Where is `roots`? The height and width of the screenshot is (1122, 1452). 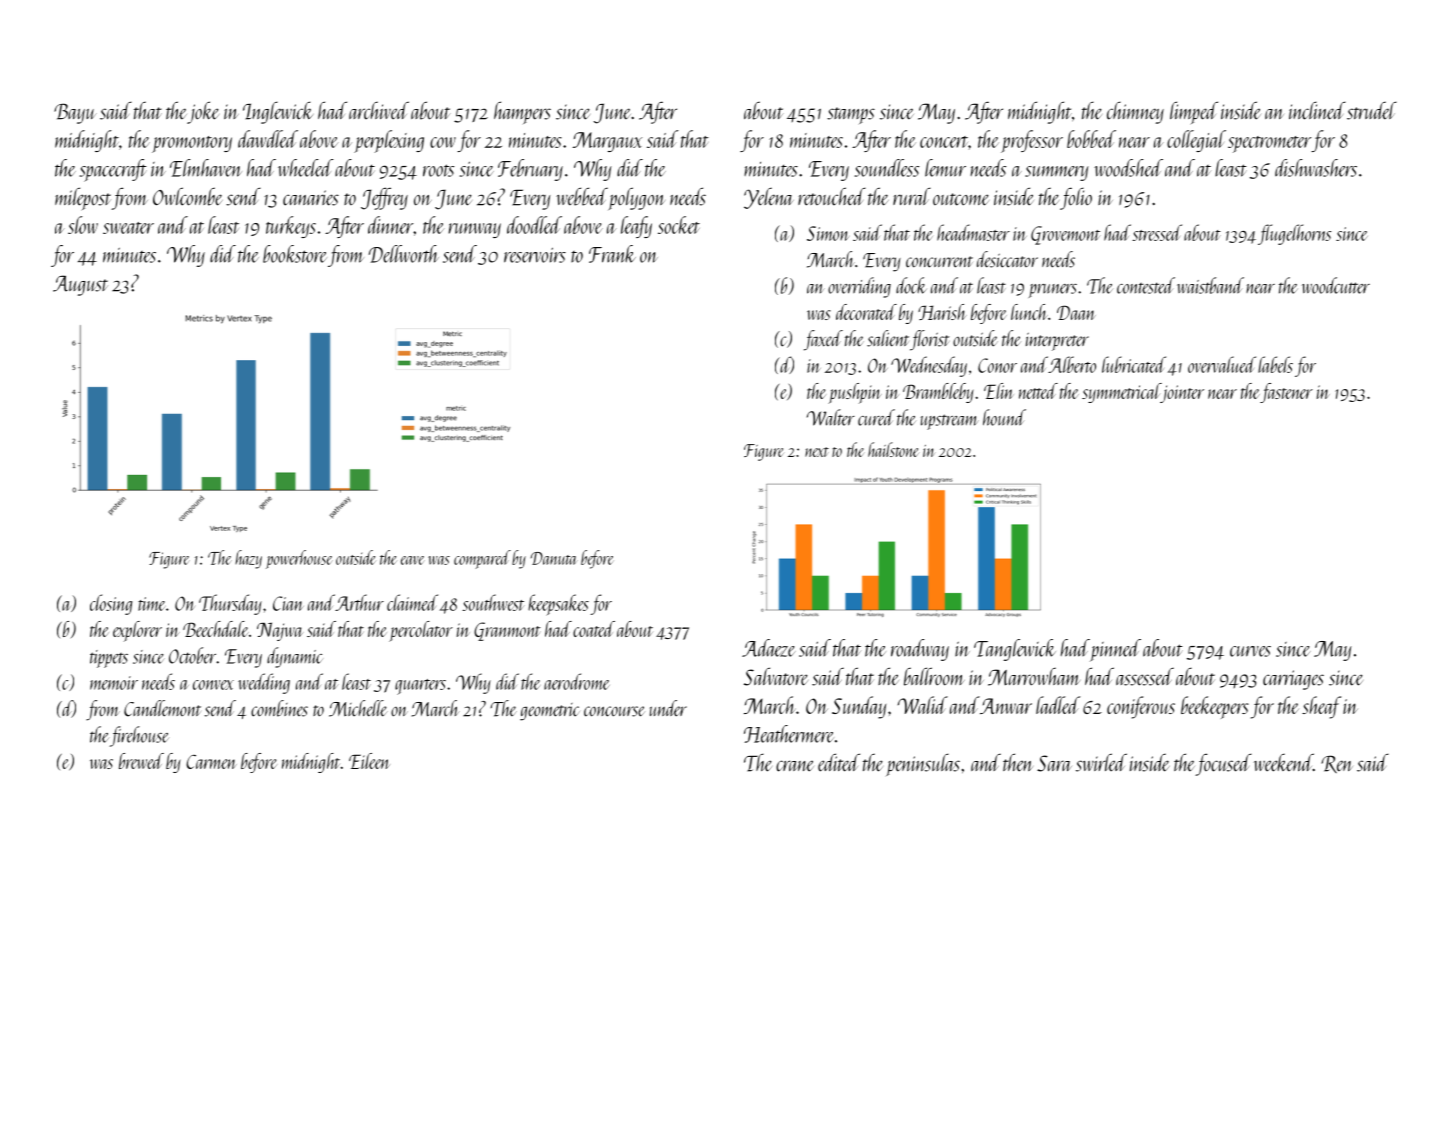 roots is located at coordinates (438, 170).
